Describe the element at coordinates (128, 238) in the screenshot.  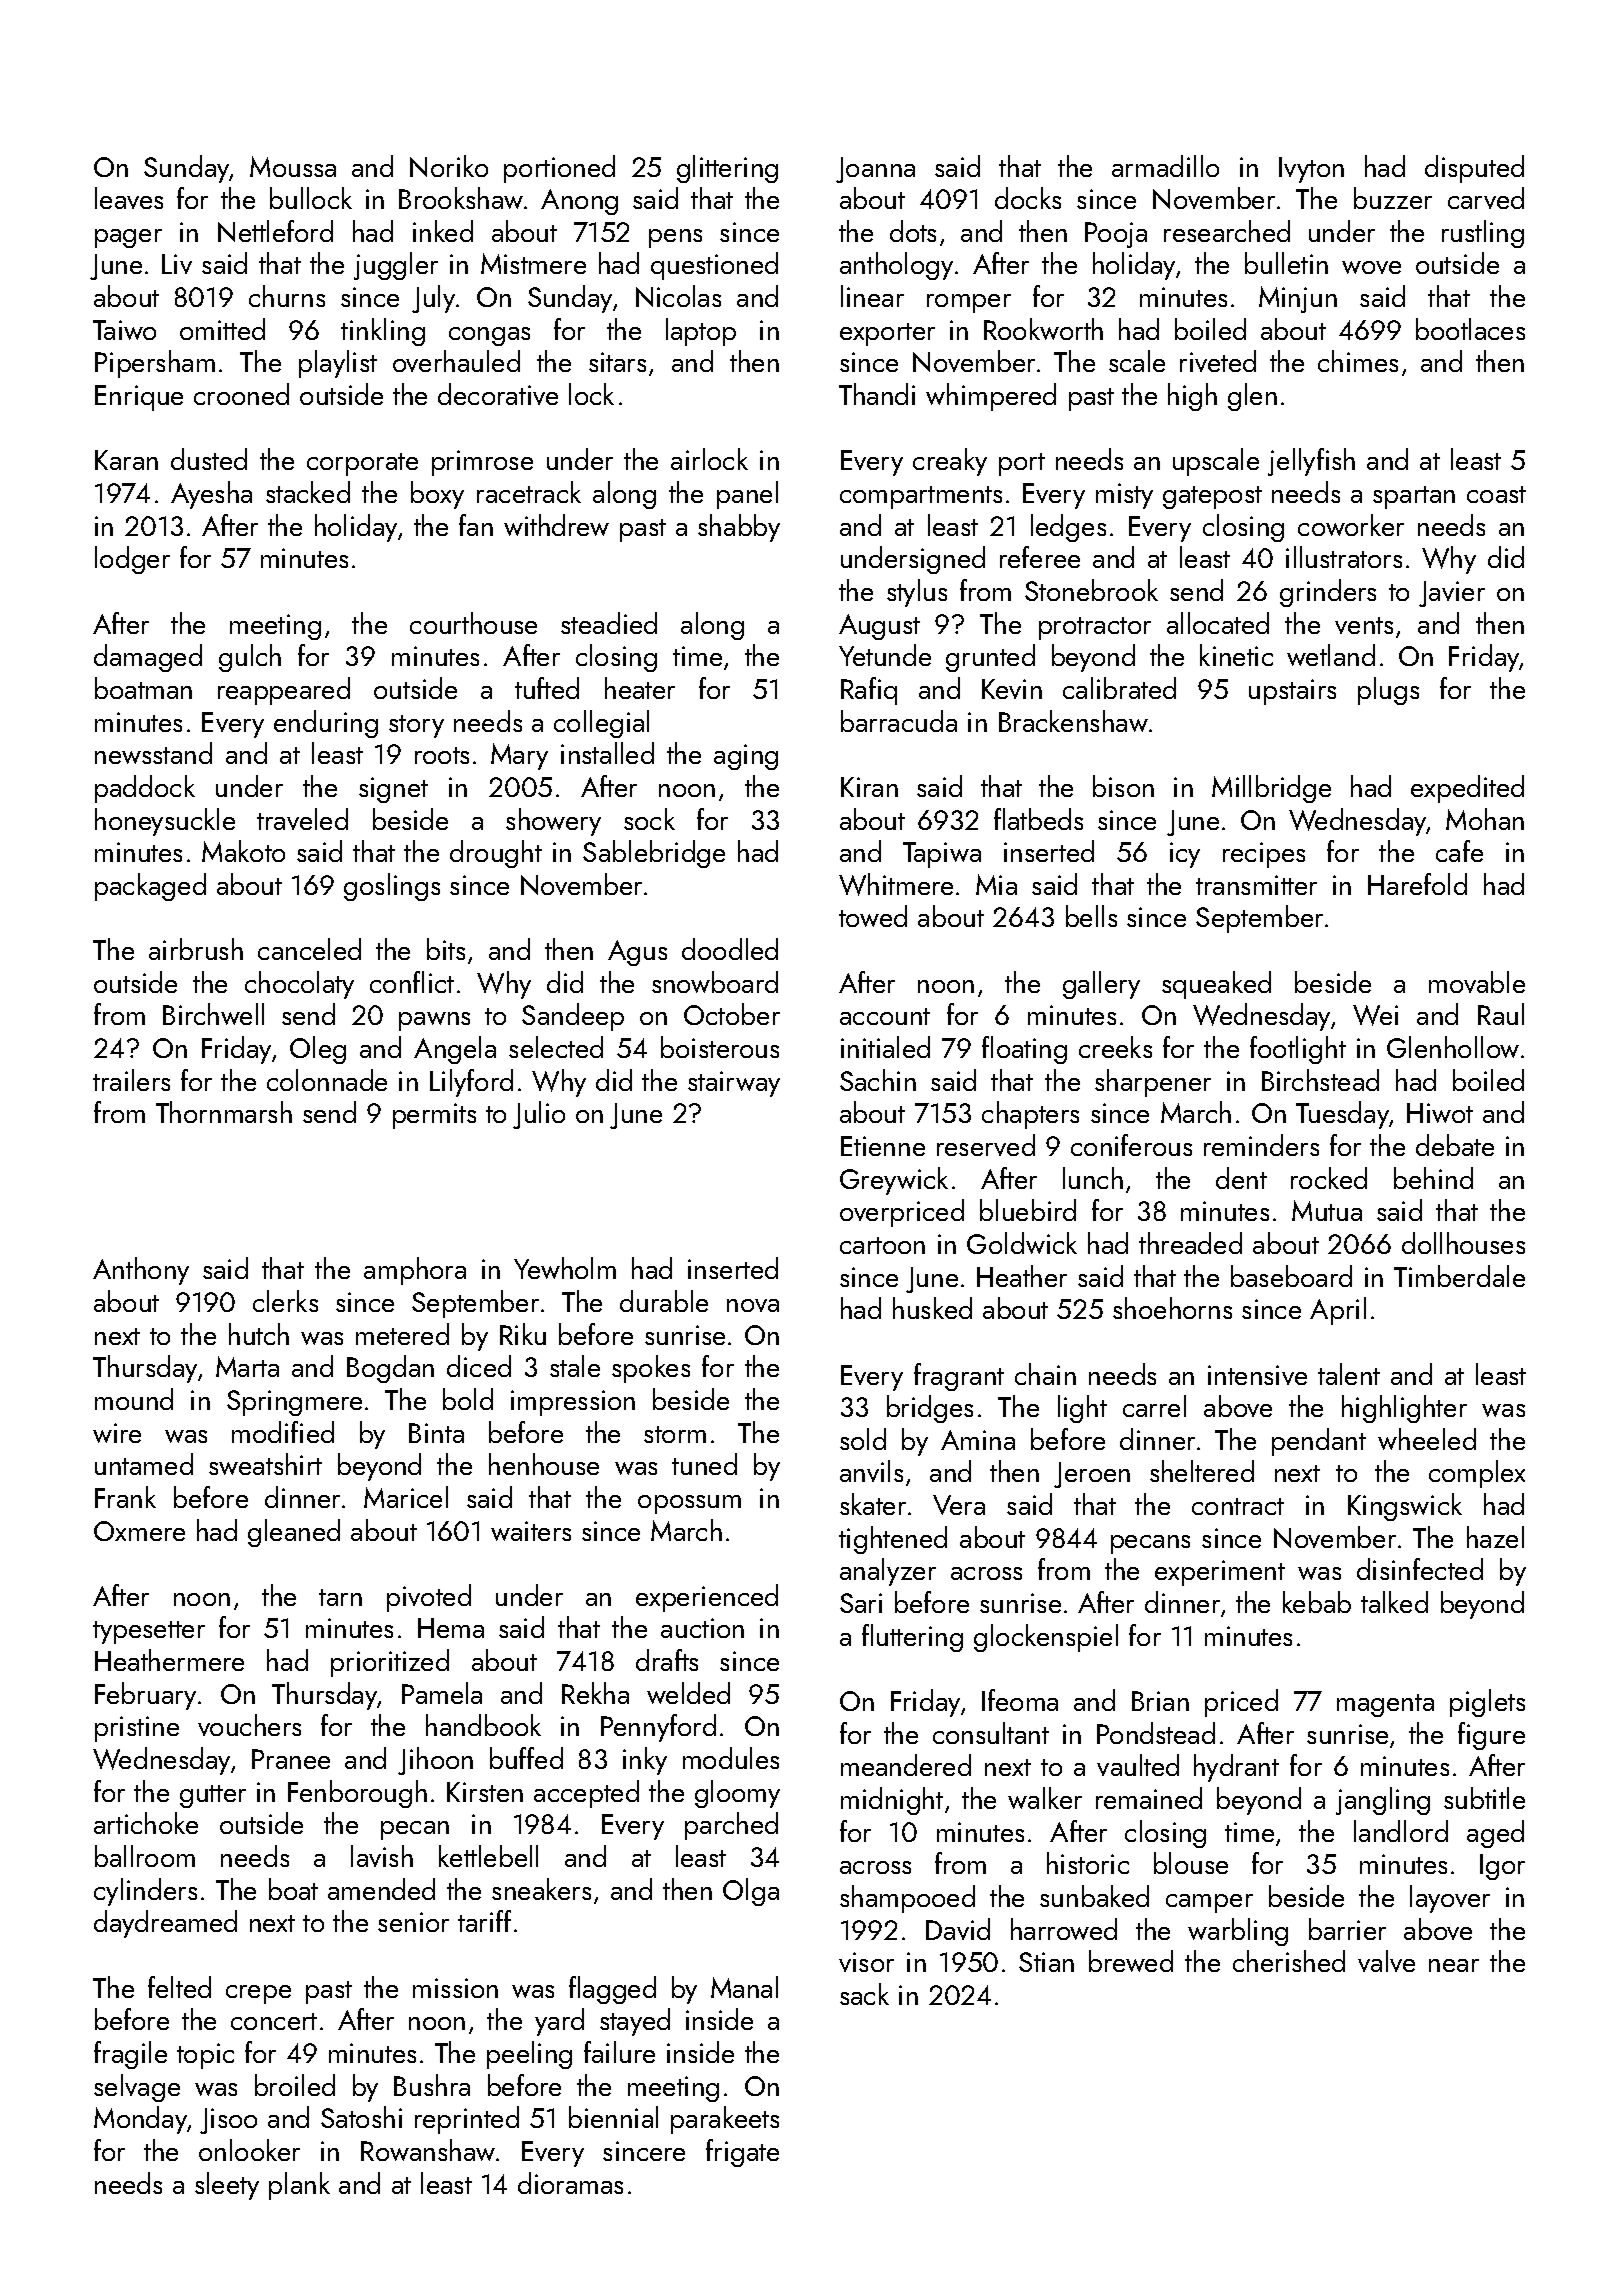
I see `pager` at that location.
